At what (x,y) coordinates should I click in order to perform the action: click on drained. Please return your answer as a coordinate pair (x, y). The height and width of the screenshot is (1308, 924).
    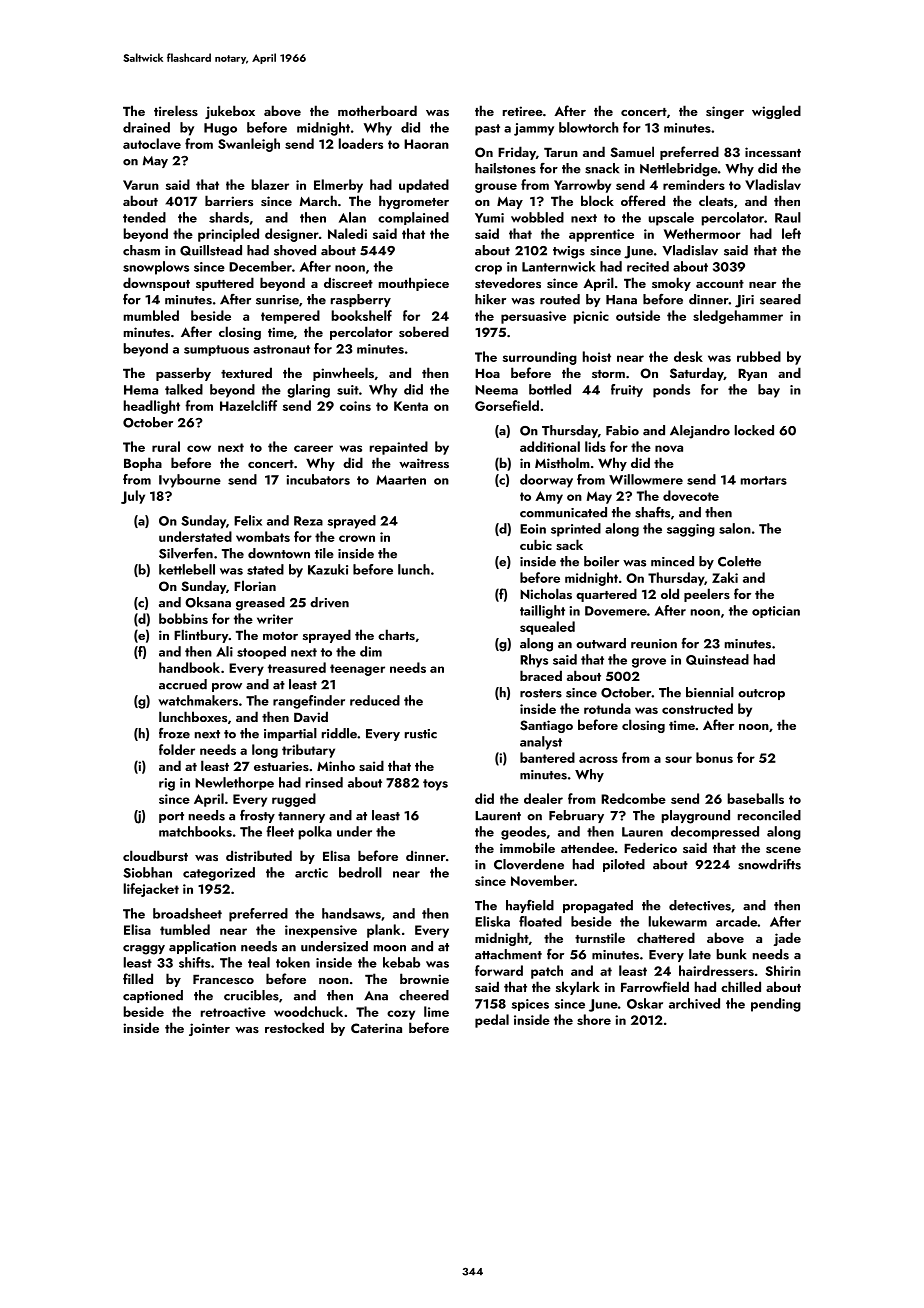
    Looking at the image, I should click on (146, 127).
